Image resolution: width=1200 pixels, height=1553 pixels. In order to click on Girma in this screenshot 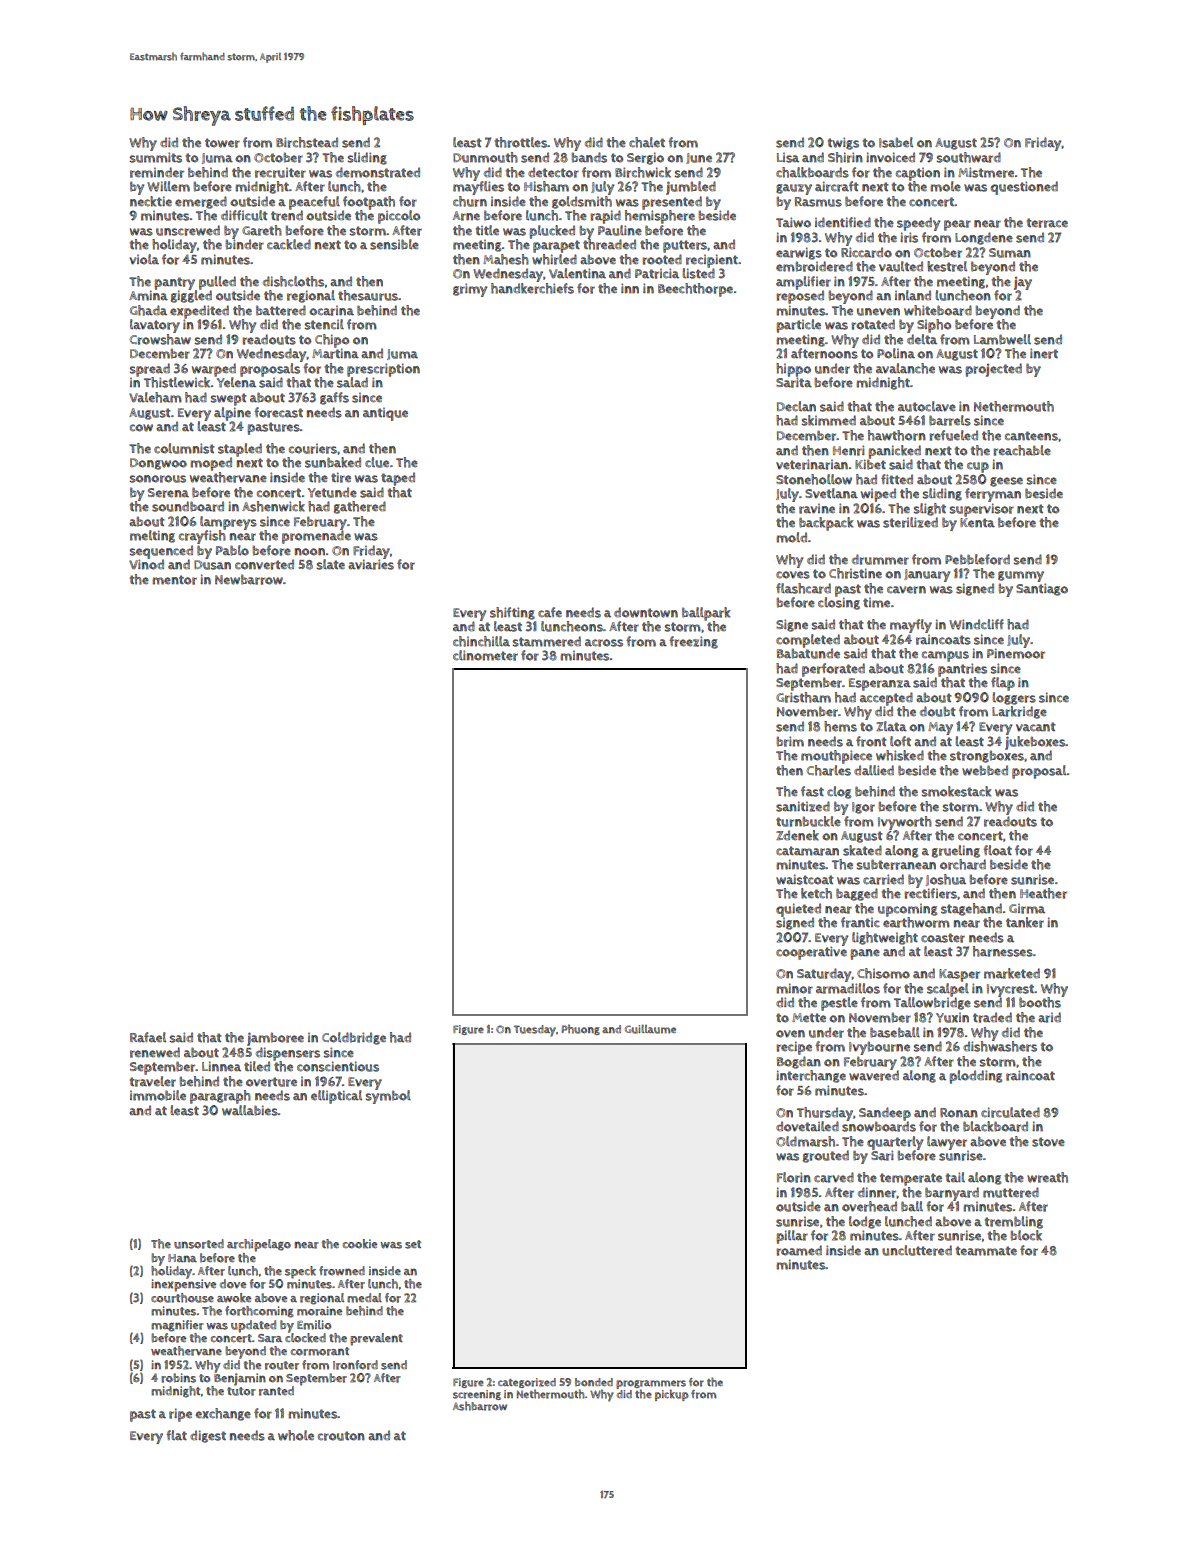, I will do `click(1027, 908)`.
